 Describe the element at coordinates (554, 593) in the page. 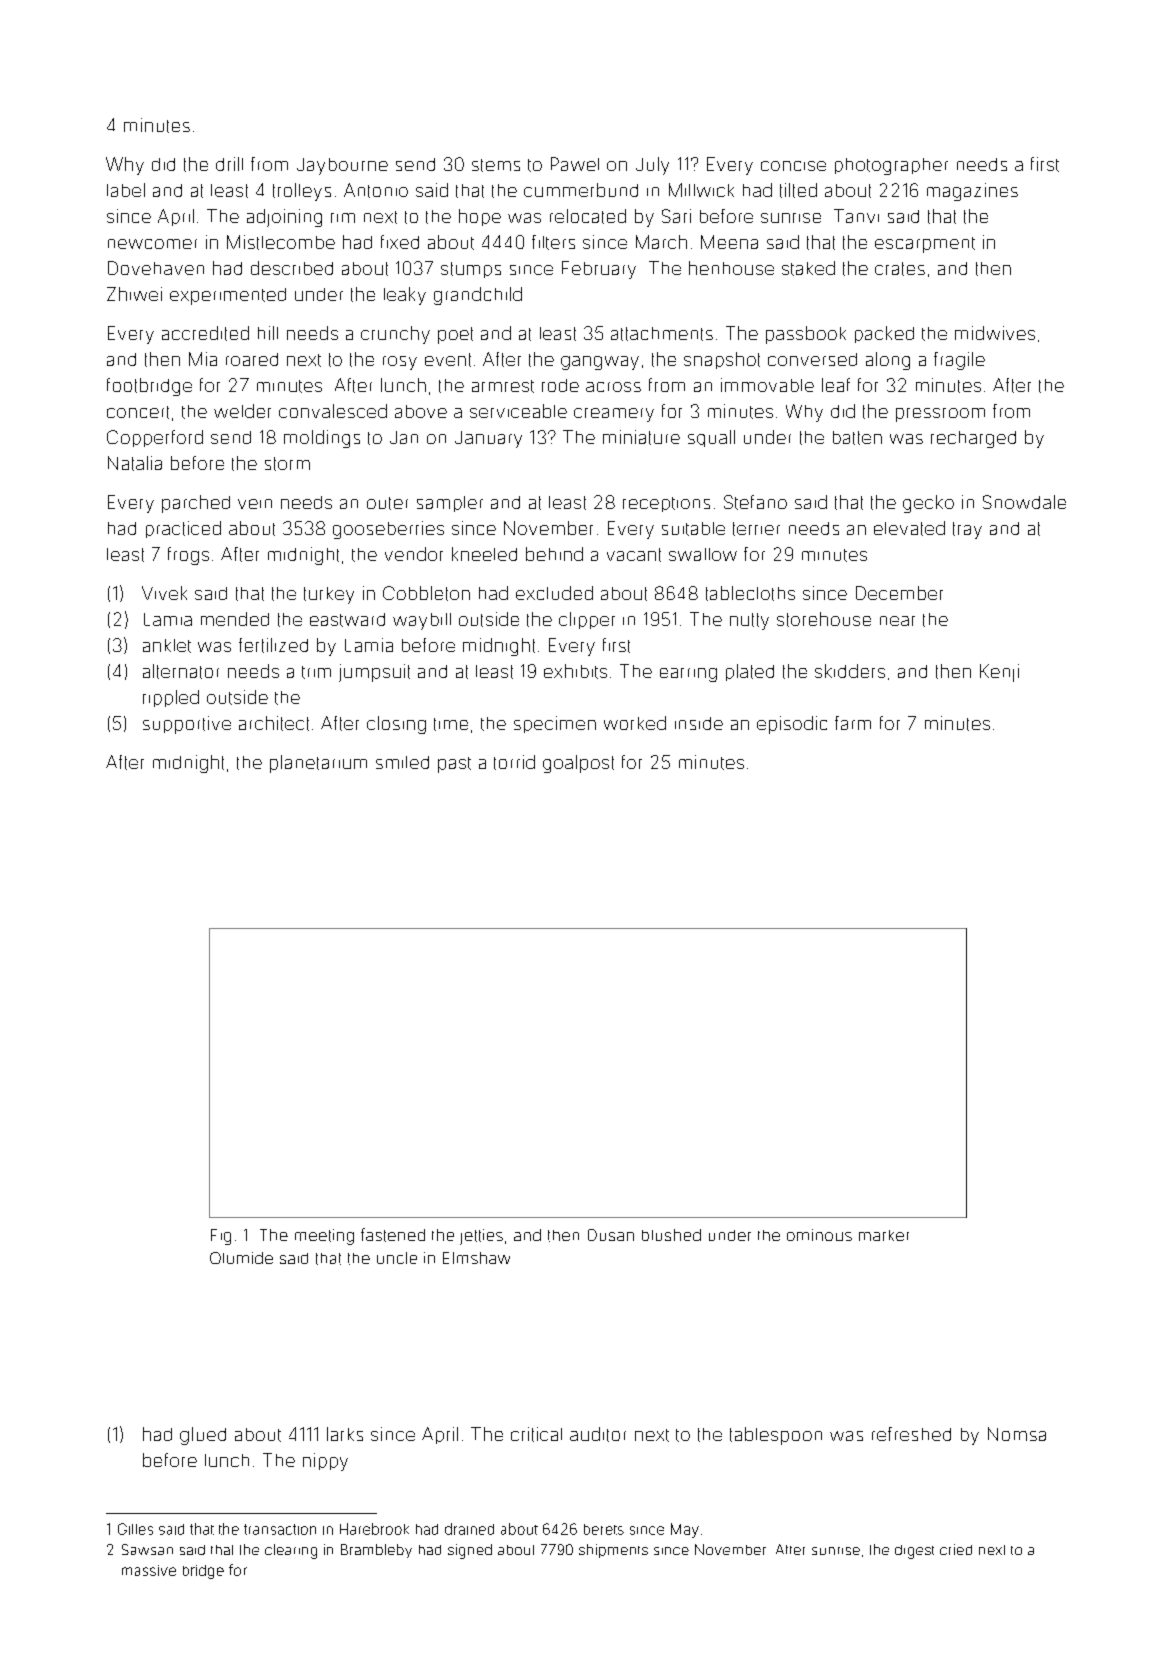

I see `excluded` at that location.
